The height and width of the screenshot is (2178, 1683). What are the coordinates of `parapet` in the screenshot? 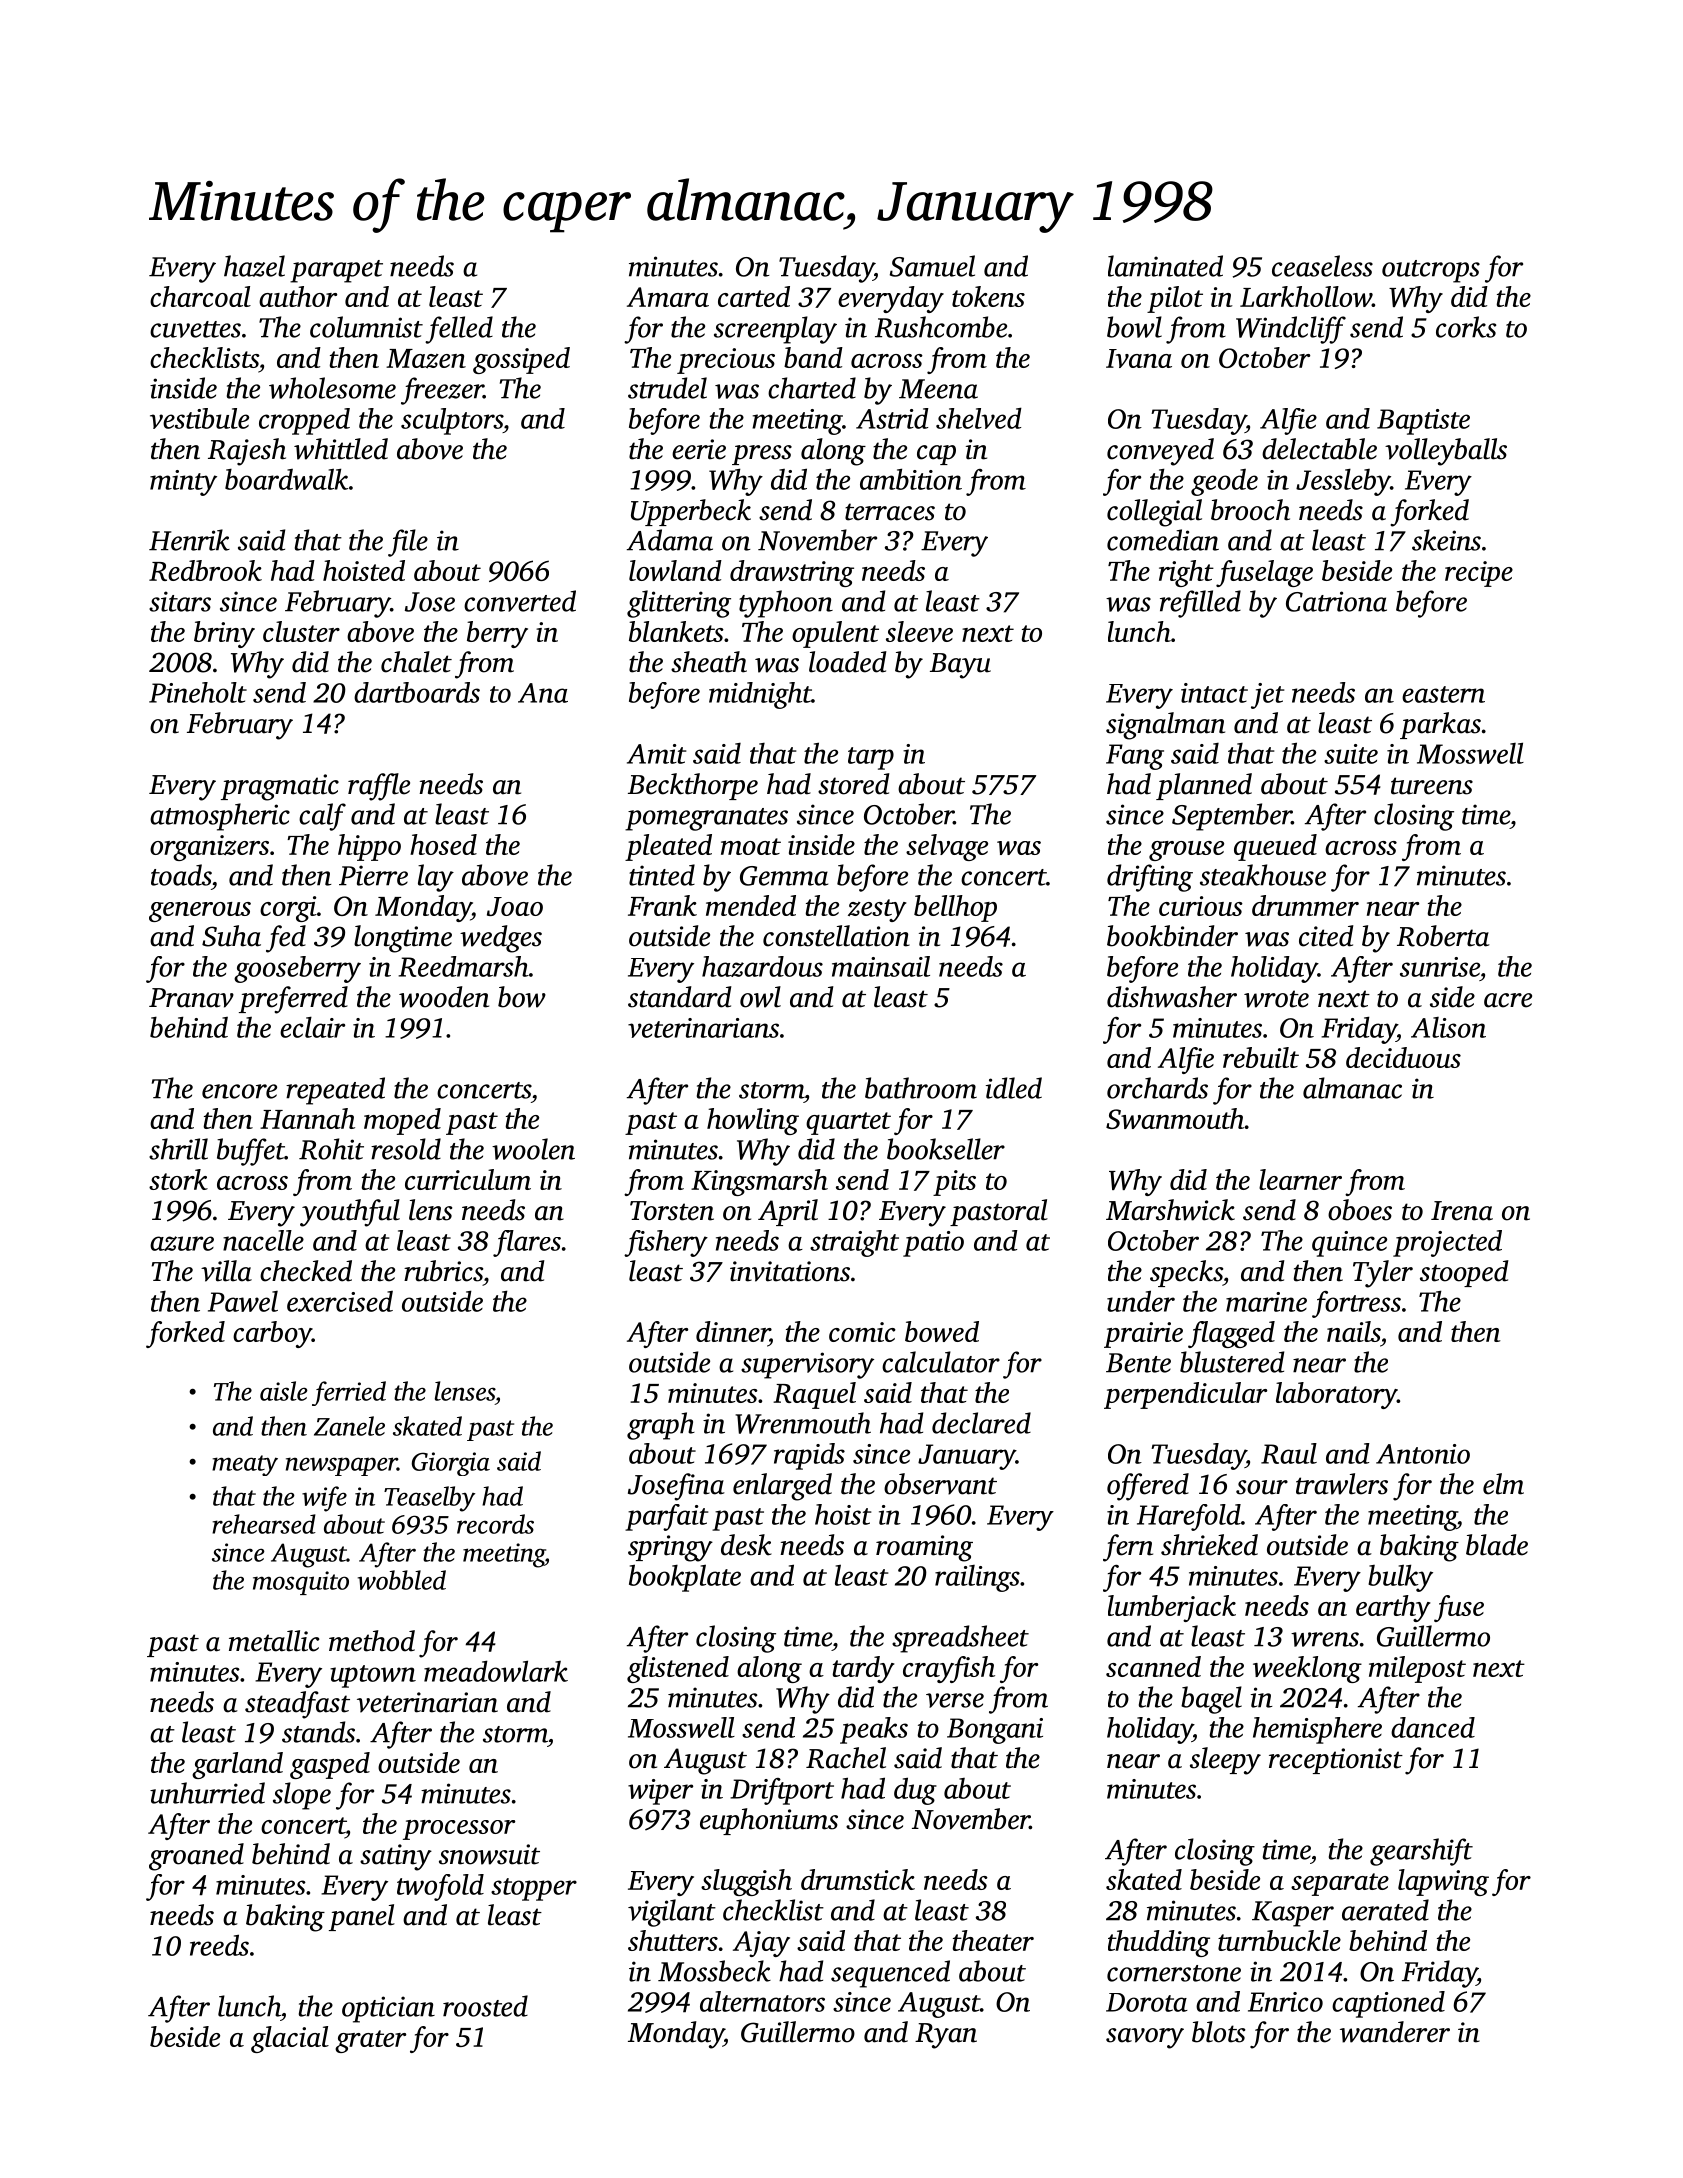 It's located at (336, 271).
